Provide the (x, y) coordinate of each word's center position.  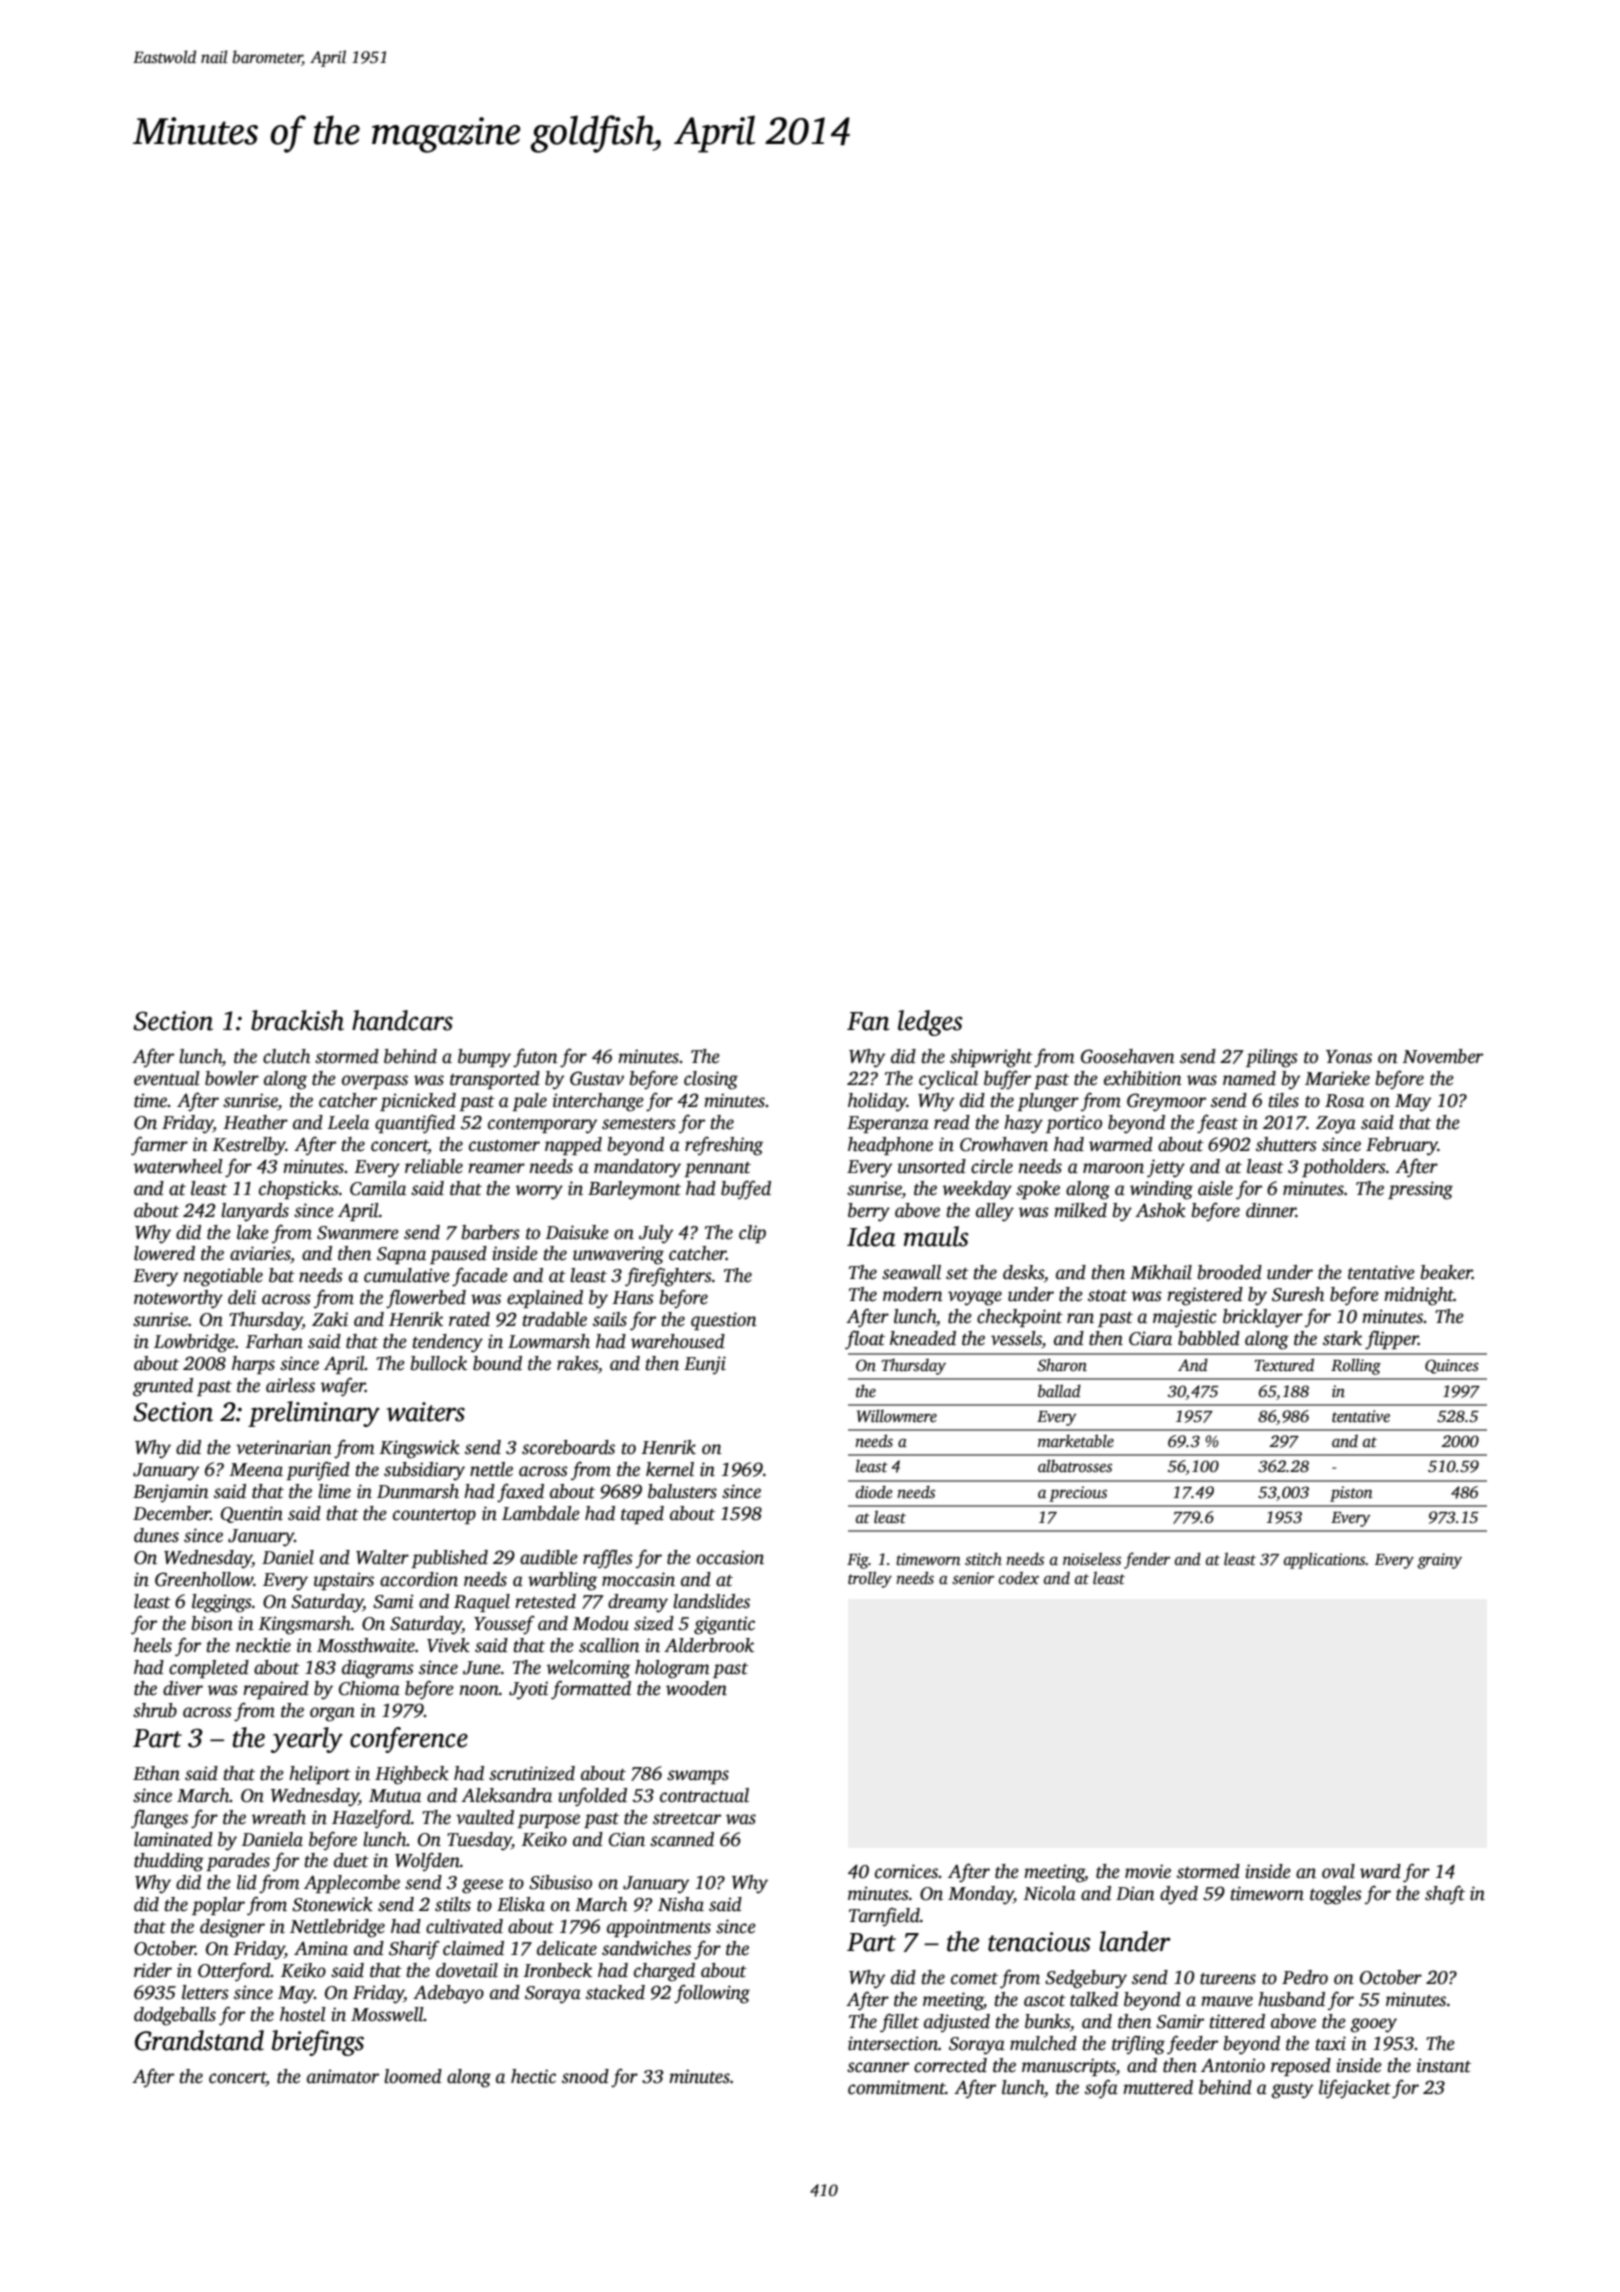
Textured (1284, 1365)
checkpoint (1020, 1318)
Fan (868, 1021)
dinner (1271, 1210)
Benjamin (171, 1493)
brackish (297, 1020)
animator (343, 2076)
